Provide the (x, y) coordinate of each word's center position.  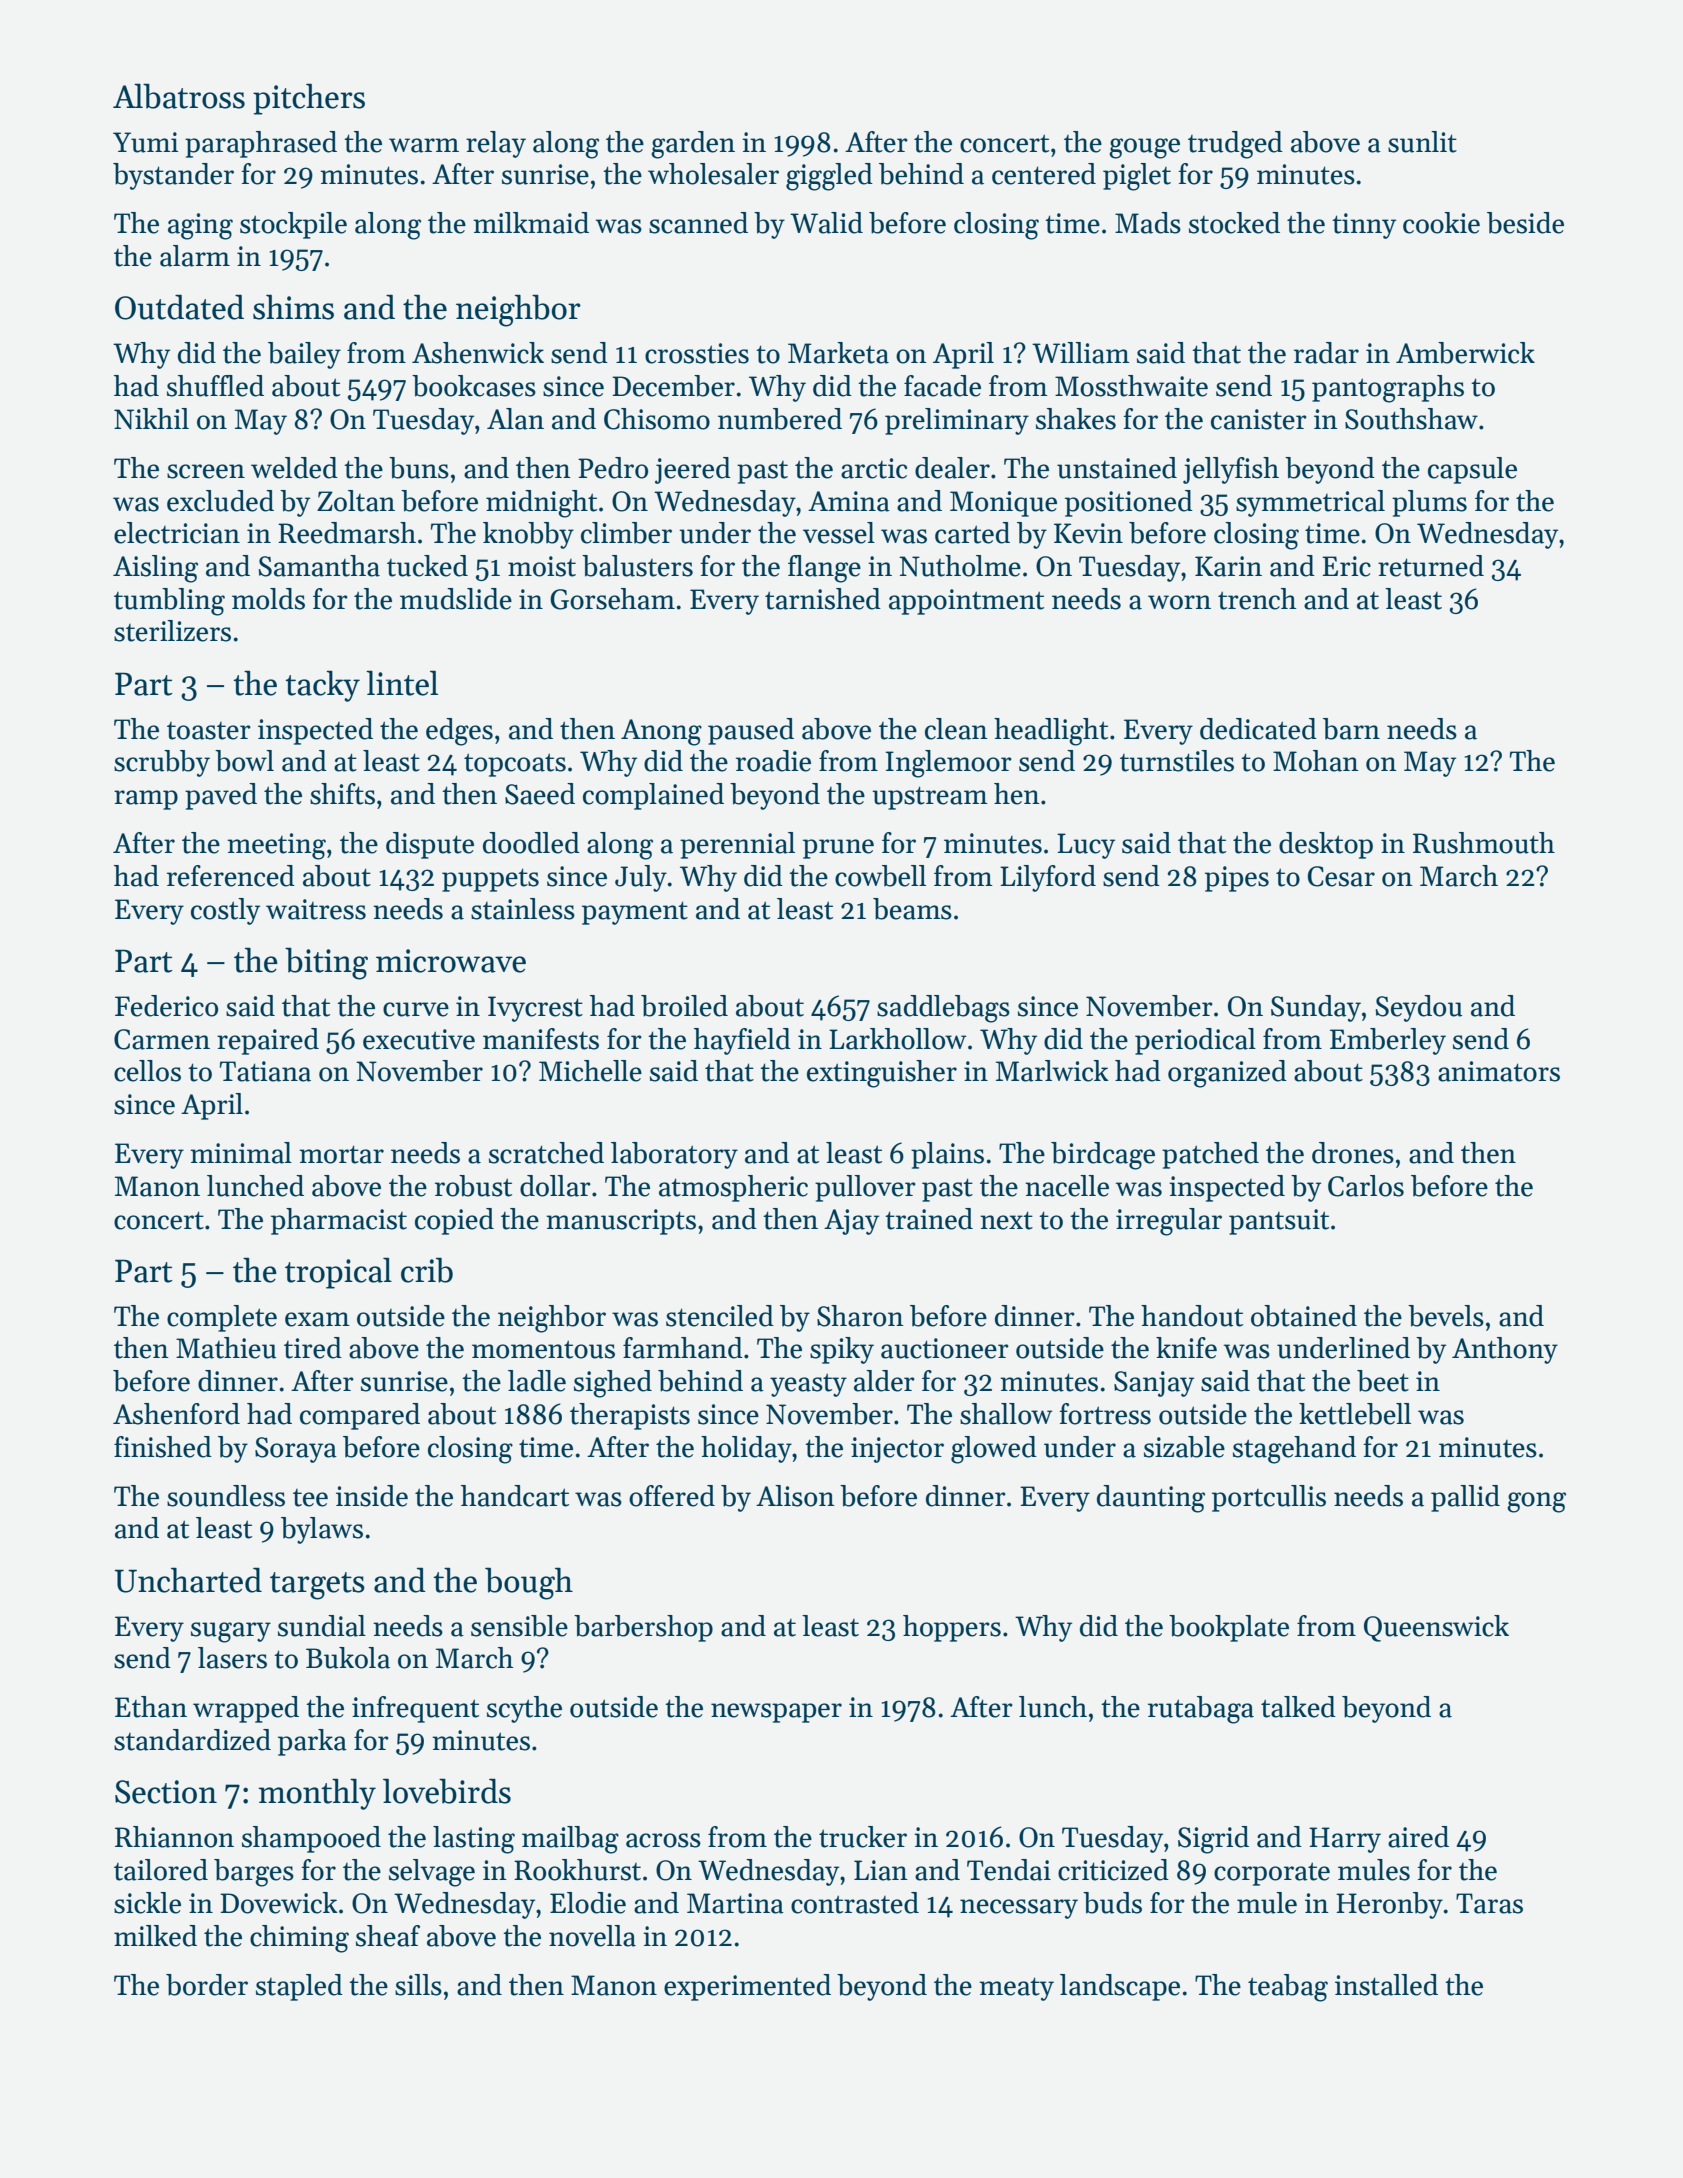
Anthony (1505, 1350)
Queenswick (1436, 1628)
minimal (241, 1153)
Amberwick (1465, 353)
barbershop (643, 1628)
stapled (299, 1987)
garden (693, 145)
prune (838, 849)
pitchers (309, 99)
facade (942, 386)
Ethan (151, 1707)
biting (326, 963)
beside (1525, 223)
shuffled (215, 386)
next (1006, 1220)
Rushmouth (1484, 843)
